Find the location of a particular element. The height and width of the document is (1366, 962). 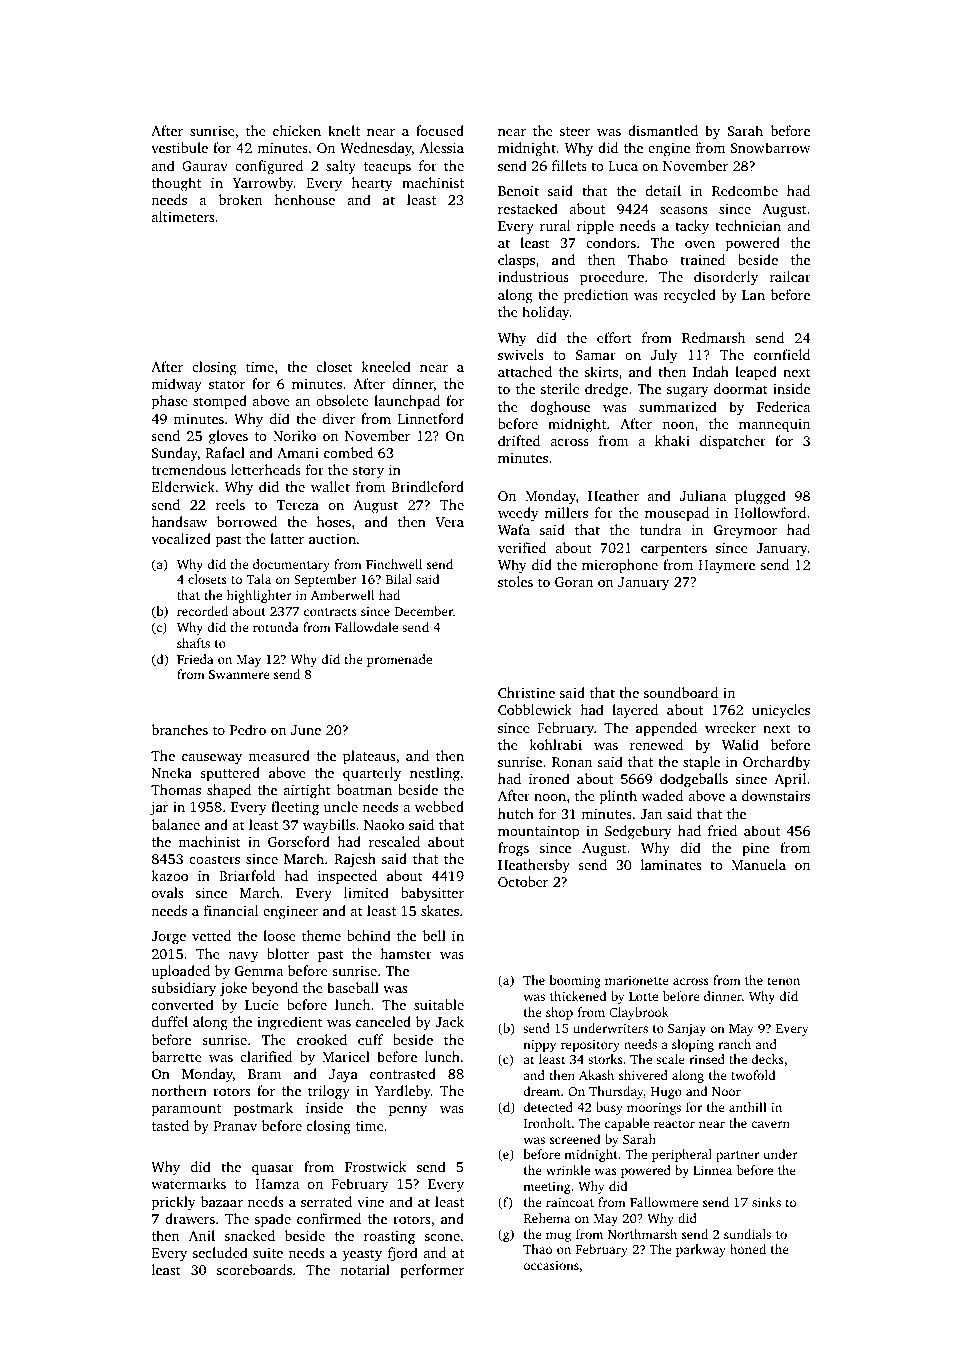

khaki is located at coordinates (672, 440).
